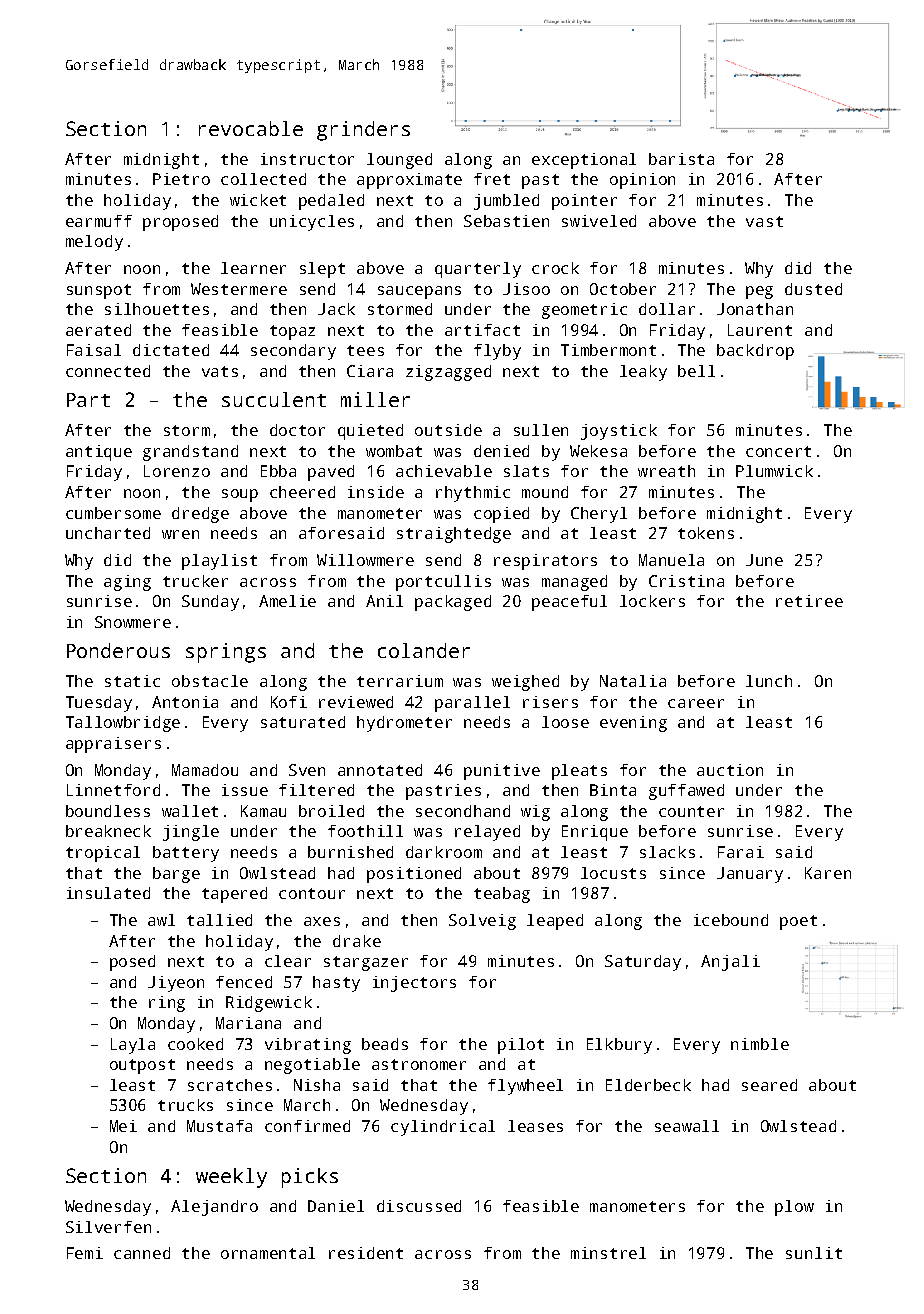 Image resolution: width=924 pixels, height=1314 pixels. Describe the element at coordinates (307, 1126) in the page. I see `confirmed` at that location.
